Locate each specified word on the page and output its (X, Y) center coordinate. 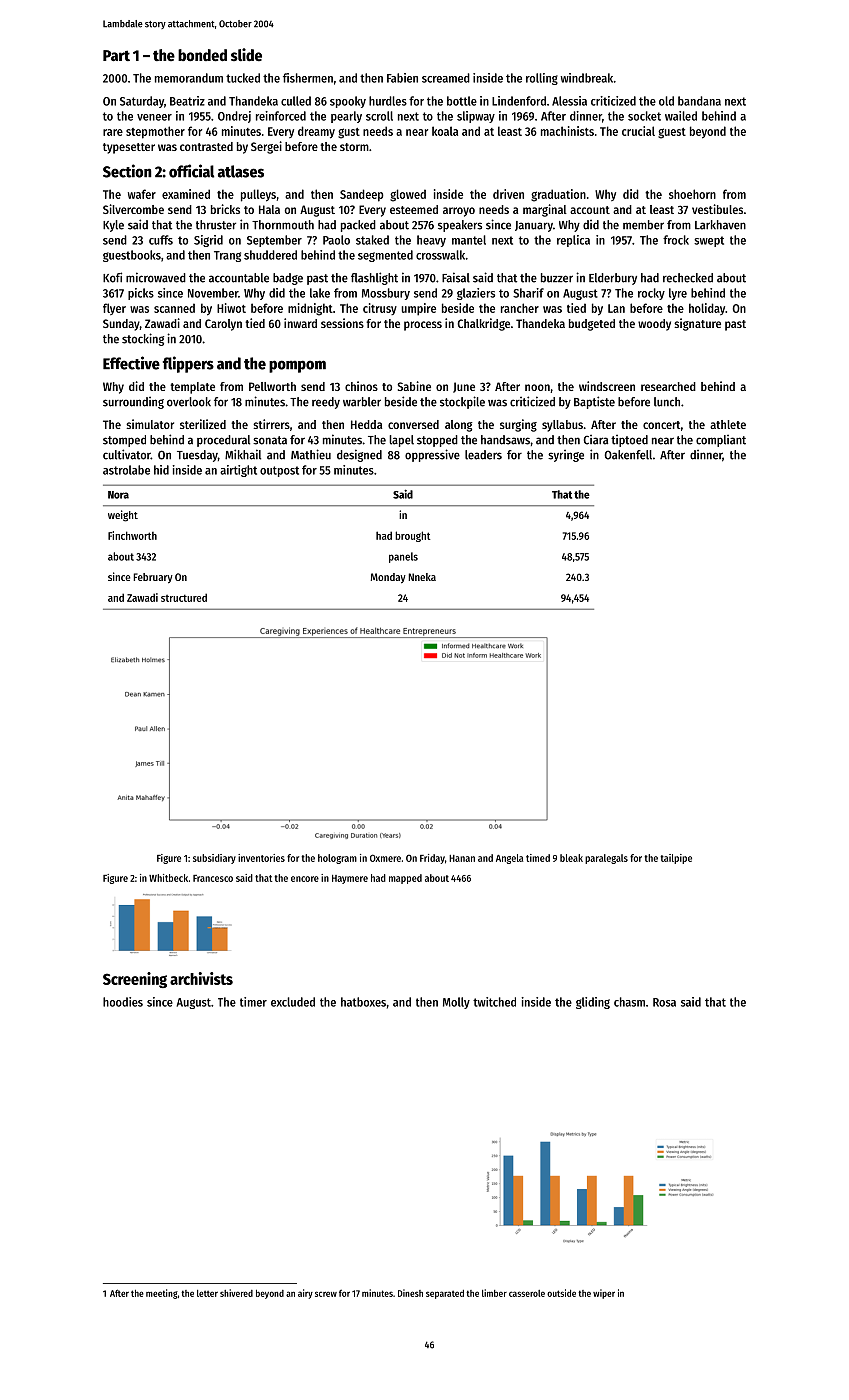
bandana (699, 101)
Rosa (664, 1002)
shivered (236, 1293)
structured (184, 597)
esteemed (414, 209)
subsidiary (214, 859)
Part (116, 55)
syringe (566, 455)
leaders (483, 455)
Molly (456, 1003)
